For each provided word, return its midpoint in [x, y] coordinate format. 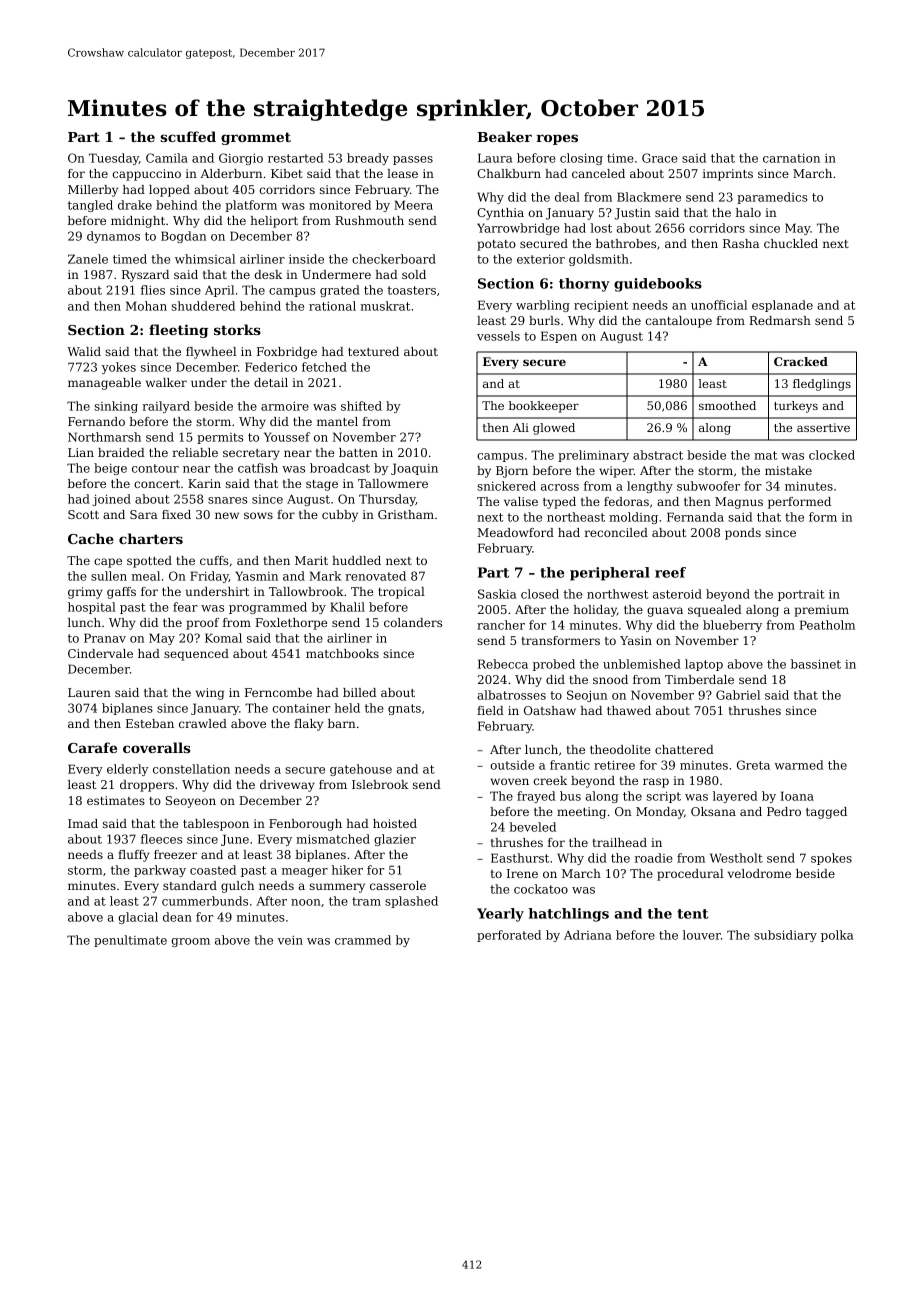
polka [837, 936]
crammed [363, 940]
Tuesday [114, 159]
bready [368, 159]
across [560, 487]
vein [290, 940]
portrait [801, 595]
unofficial [719, 305]
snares [228, 500]
